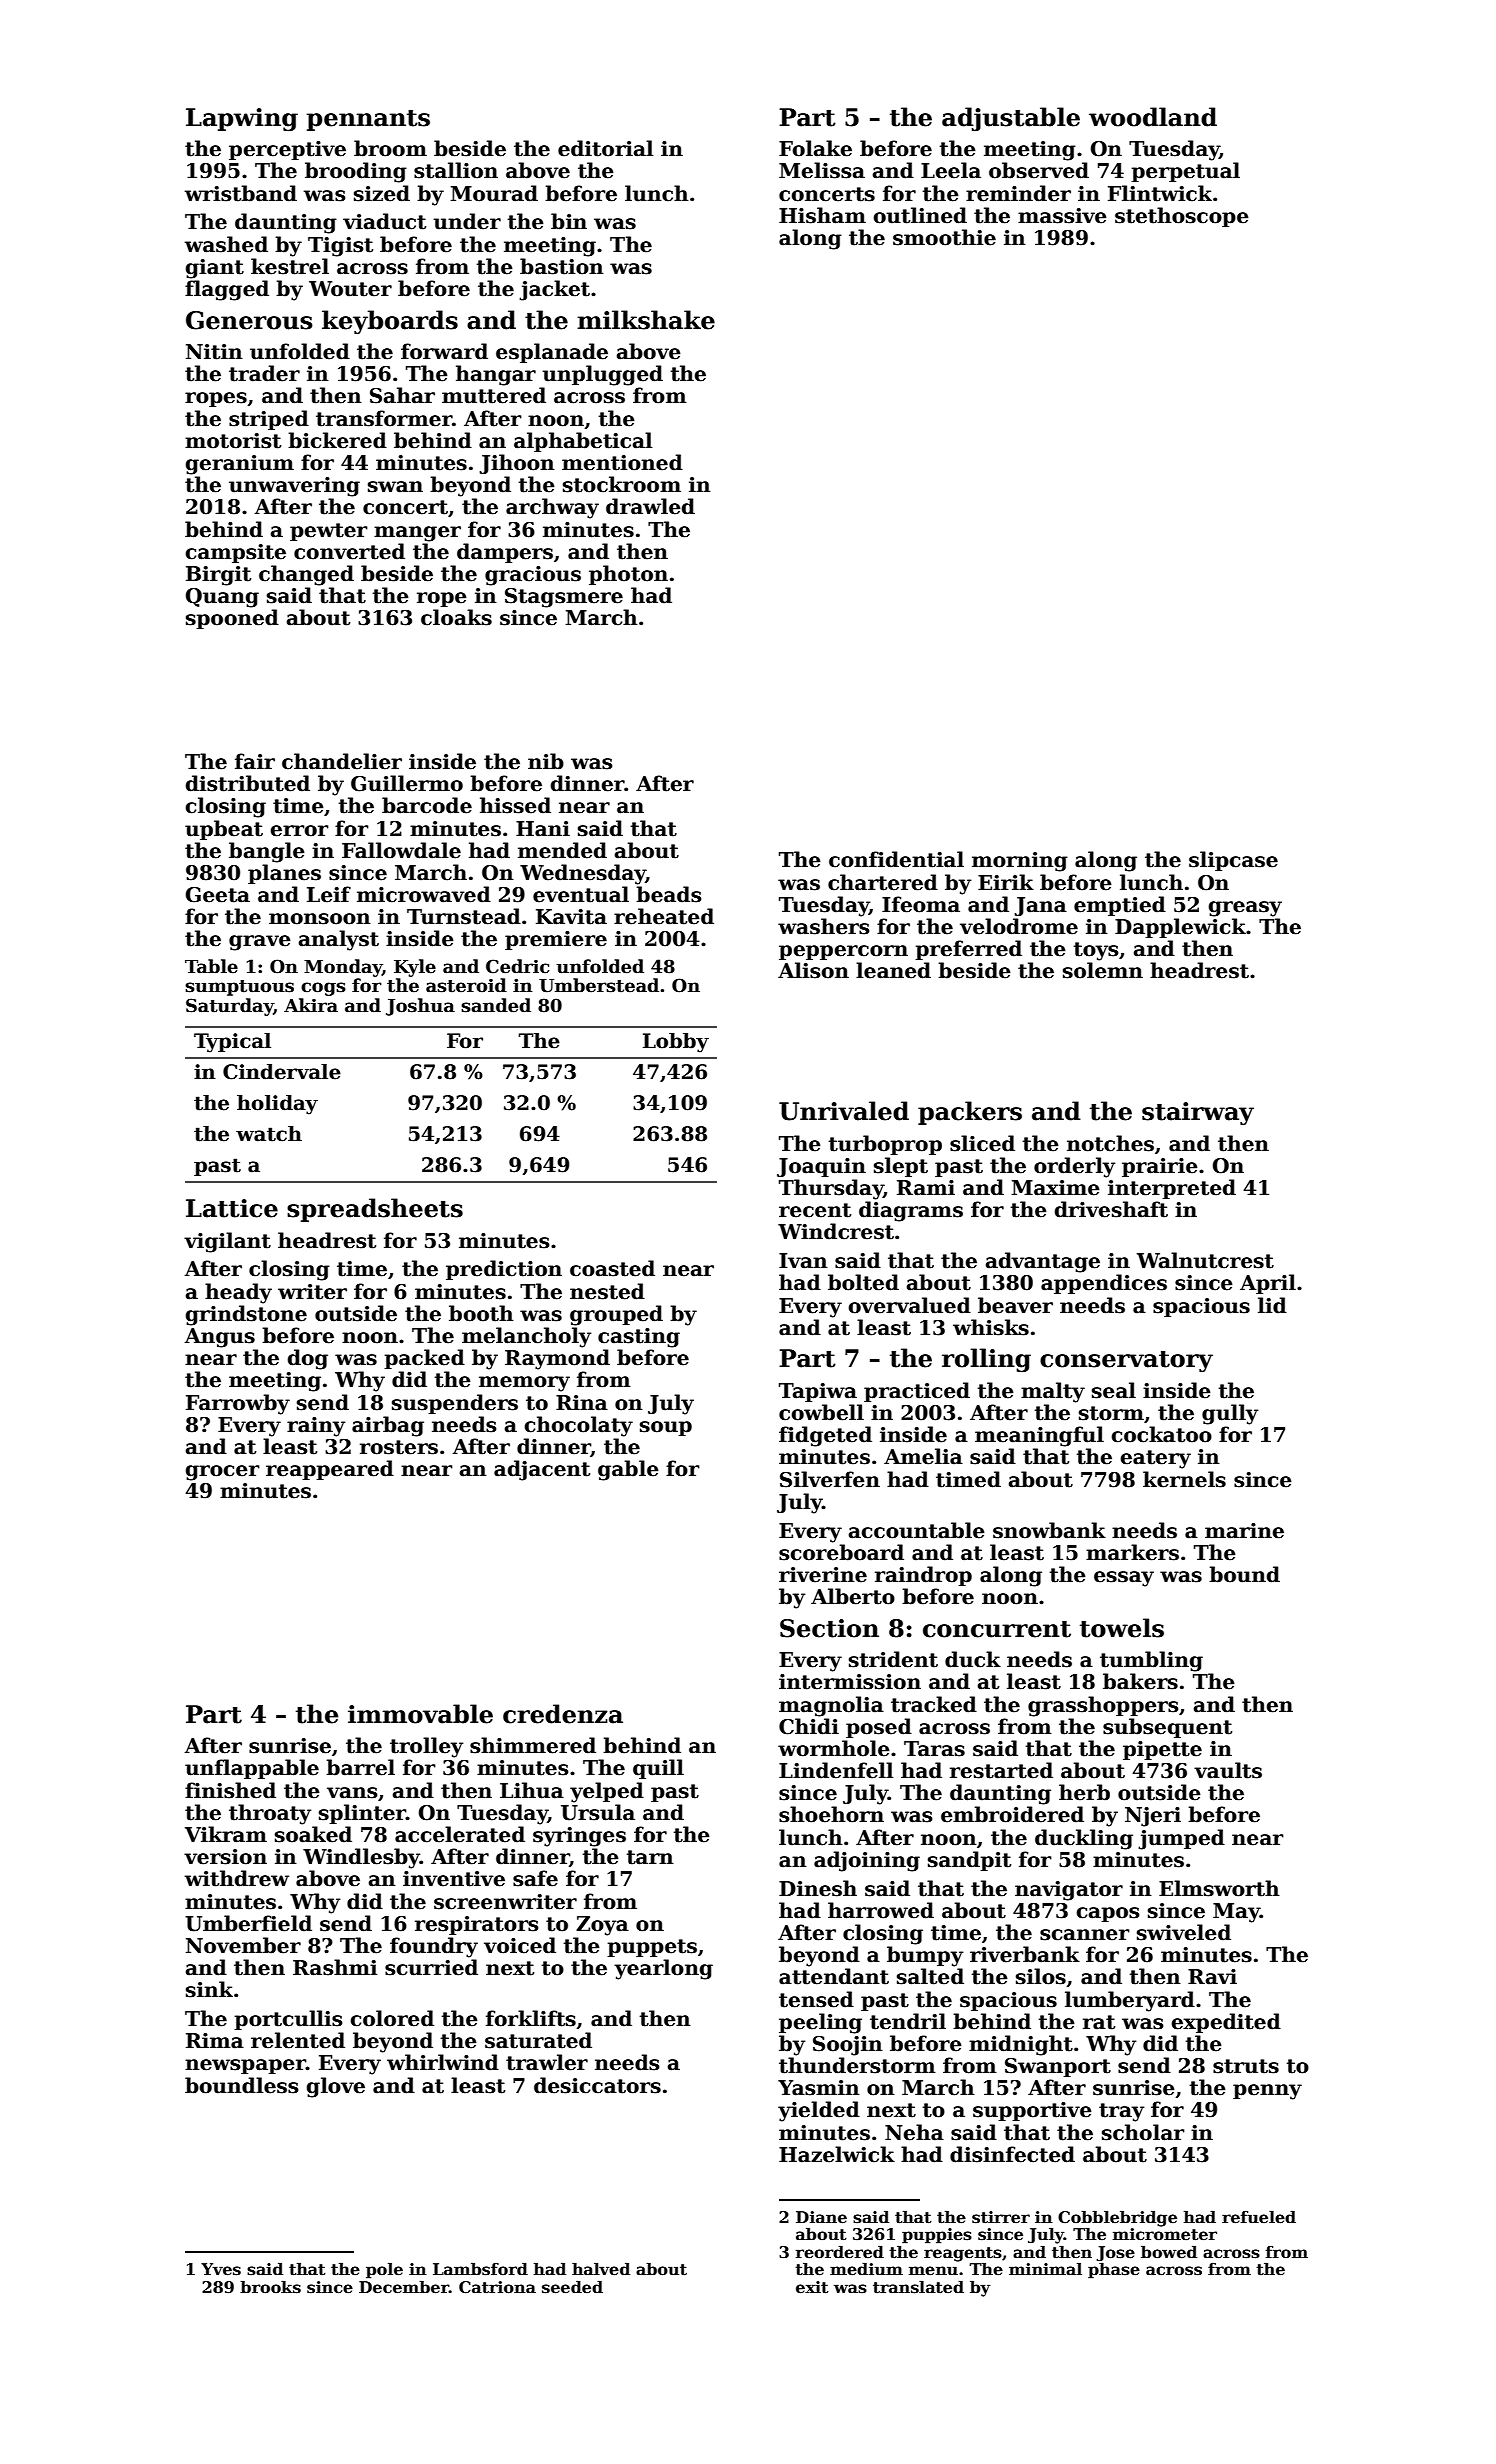  I want to click on nib, so click(546, 761).
